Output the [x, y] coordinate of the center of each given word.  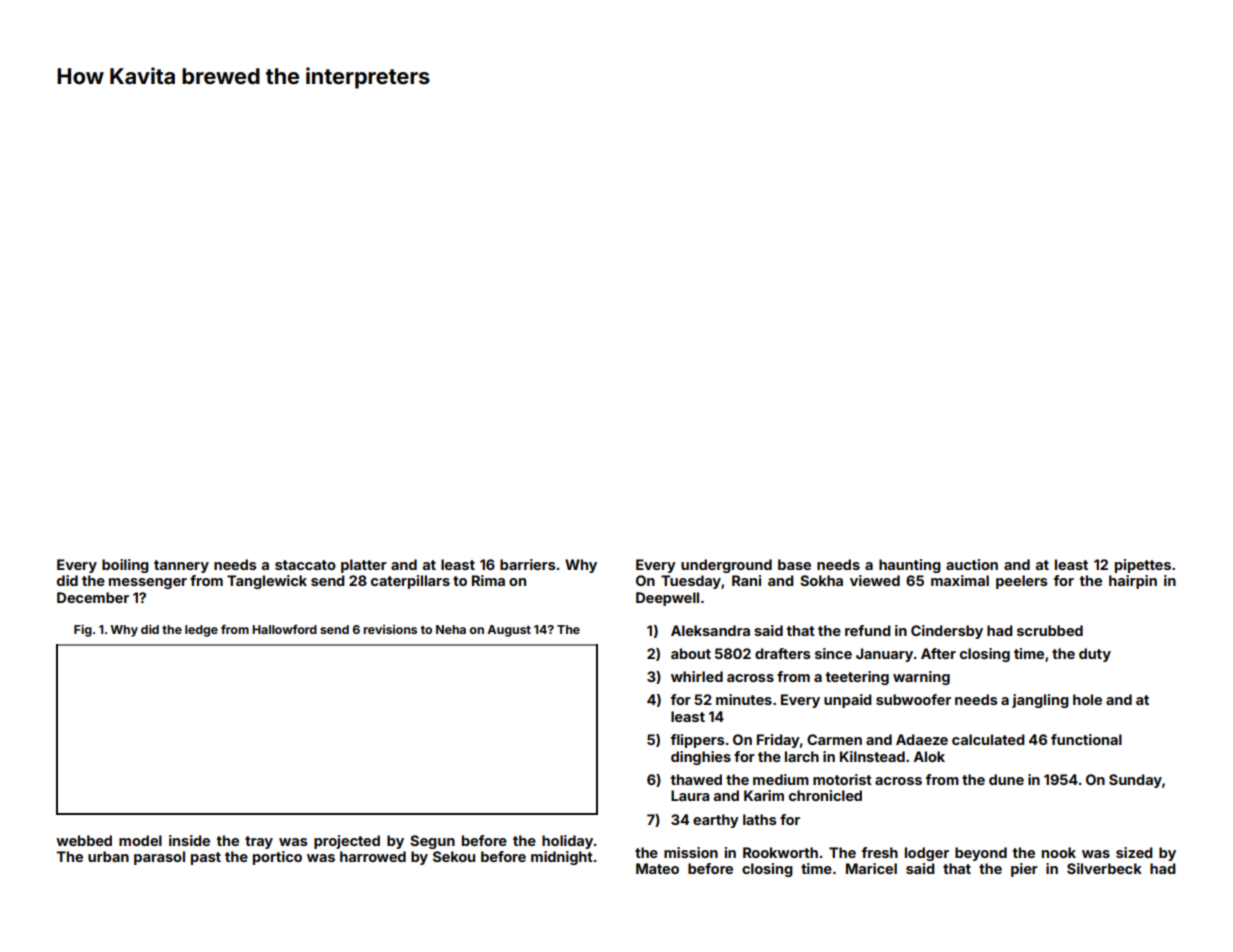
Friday [778, 741]
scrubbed [1050, 630]
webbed [84, 840]
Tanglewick [267, 582]
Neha [451, 629]
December [93, 597]
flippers [698, 741]
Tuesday [691, 582]
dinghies [701, 758]
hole [1087, 699]
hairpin [1133, 582]
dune [1006, 779]
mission [691, 852]
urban [108, 856]
